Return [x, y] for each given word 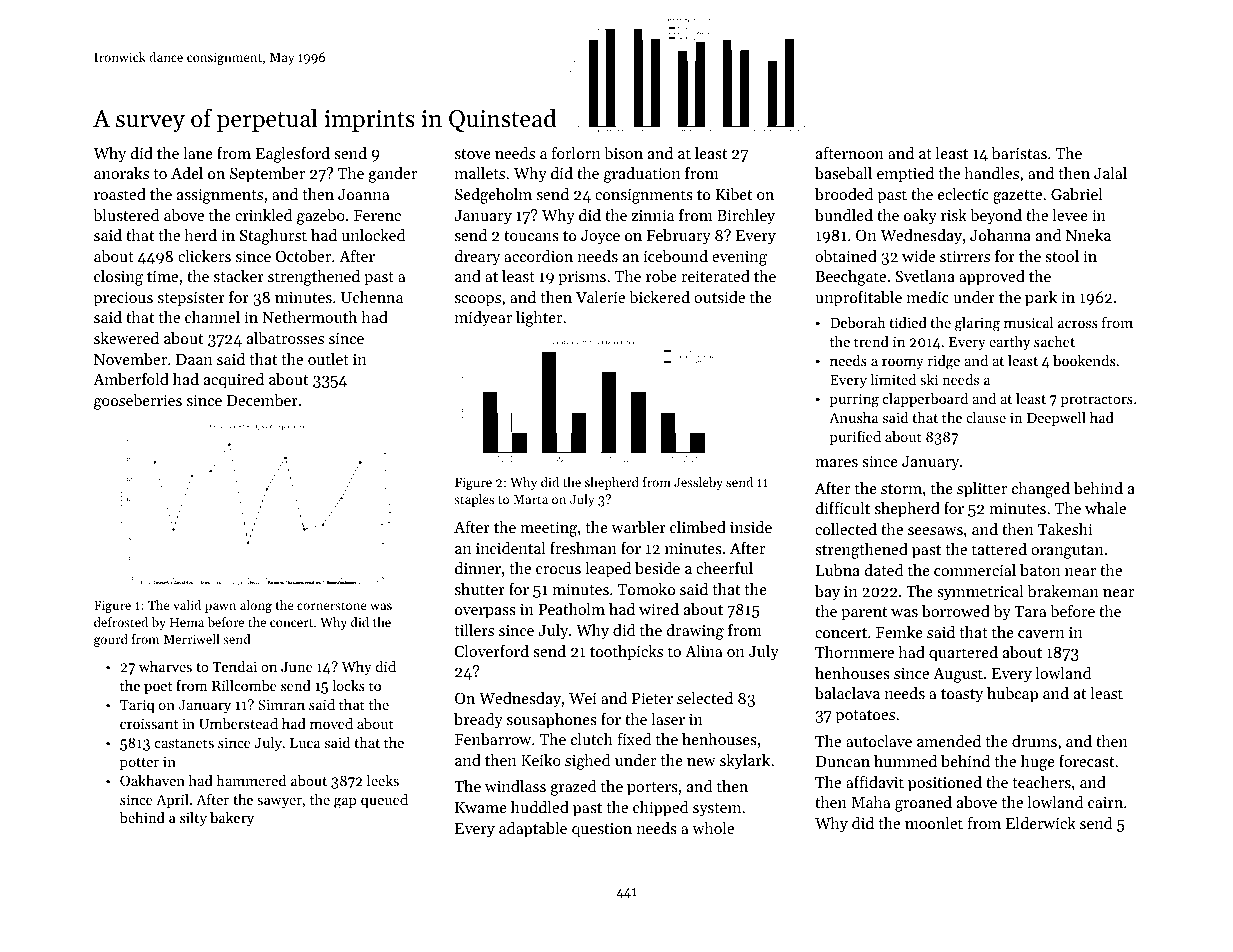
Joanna [364, 194]
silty [193, 819]
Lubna [838, 570]
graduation [642, 175]
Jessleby [698, 483]
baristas [1019, 153]
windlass [515, 786]
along [256, 606]
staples [474, 500]
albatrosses [285, 338]
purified [855, 438]
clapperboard [925, 400]
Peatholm [571, 609]
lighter [539, 319]
